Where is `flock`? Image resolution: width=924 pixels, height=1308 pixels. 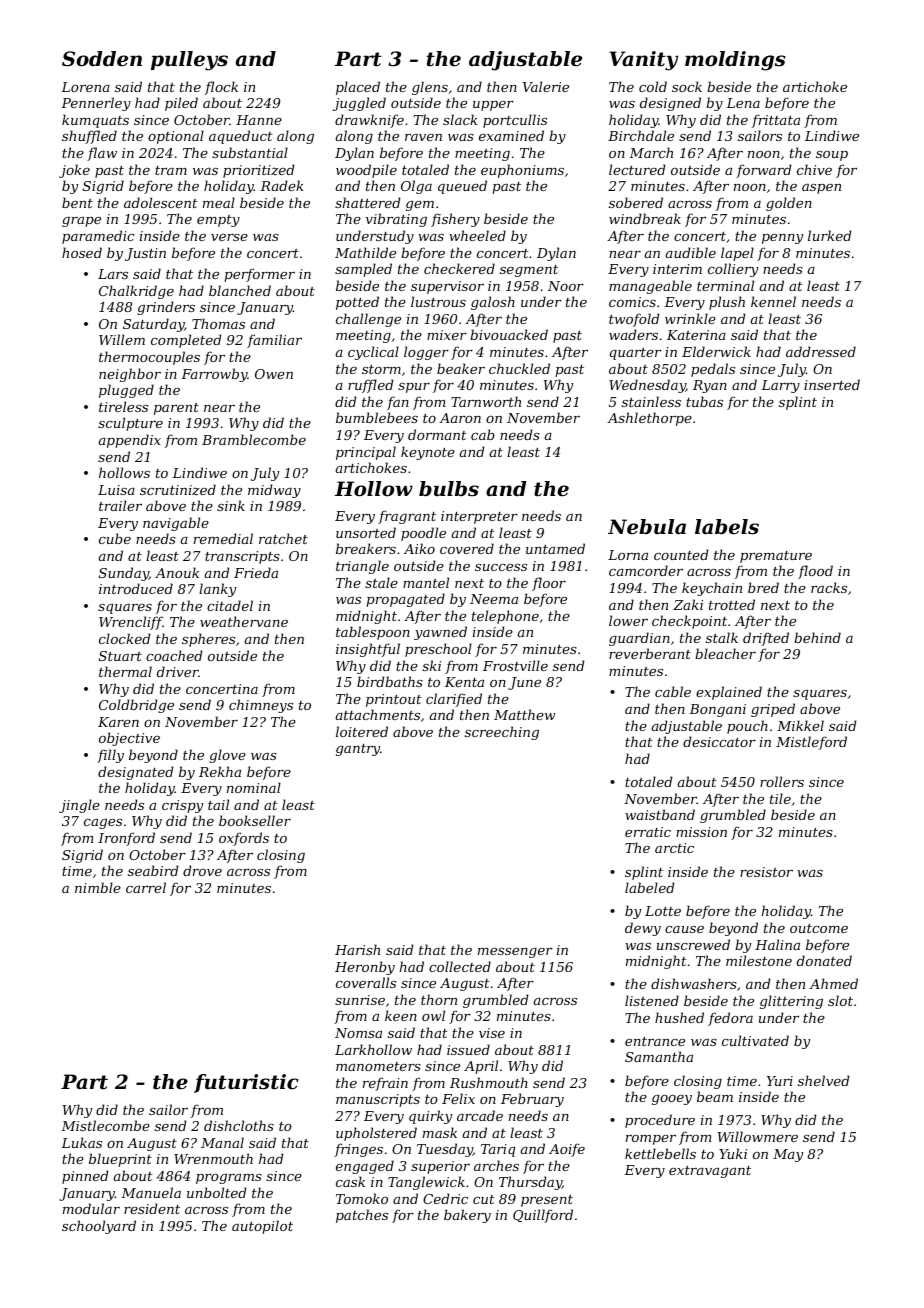 flock is located at coordinates (221, 88).
